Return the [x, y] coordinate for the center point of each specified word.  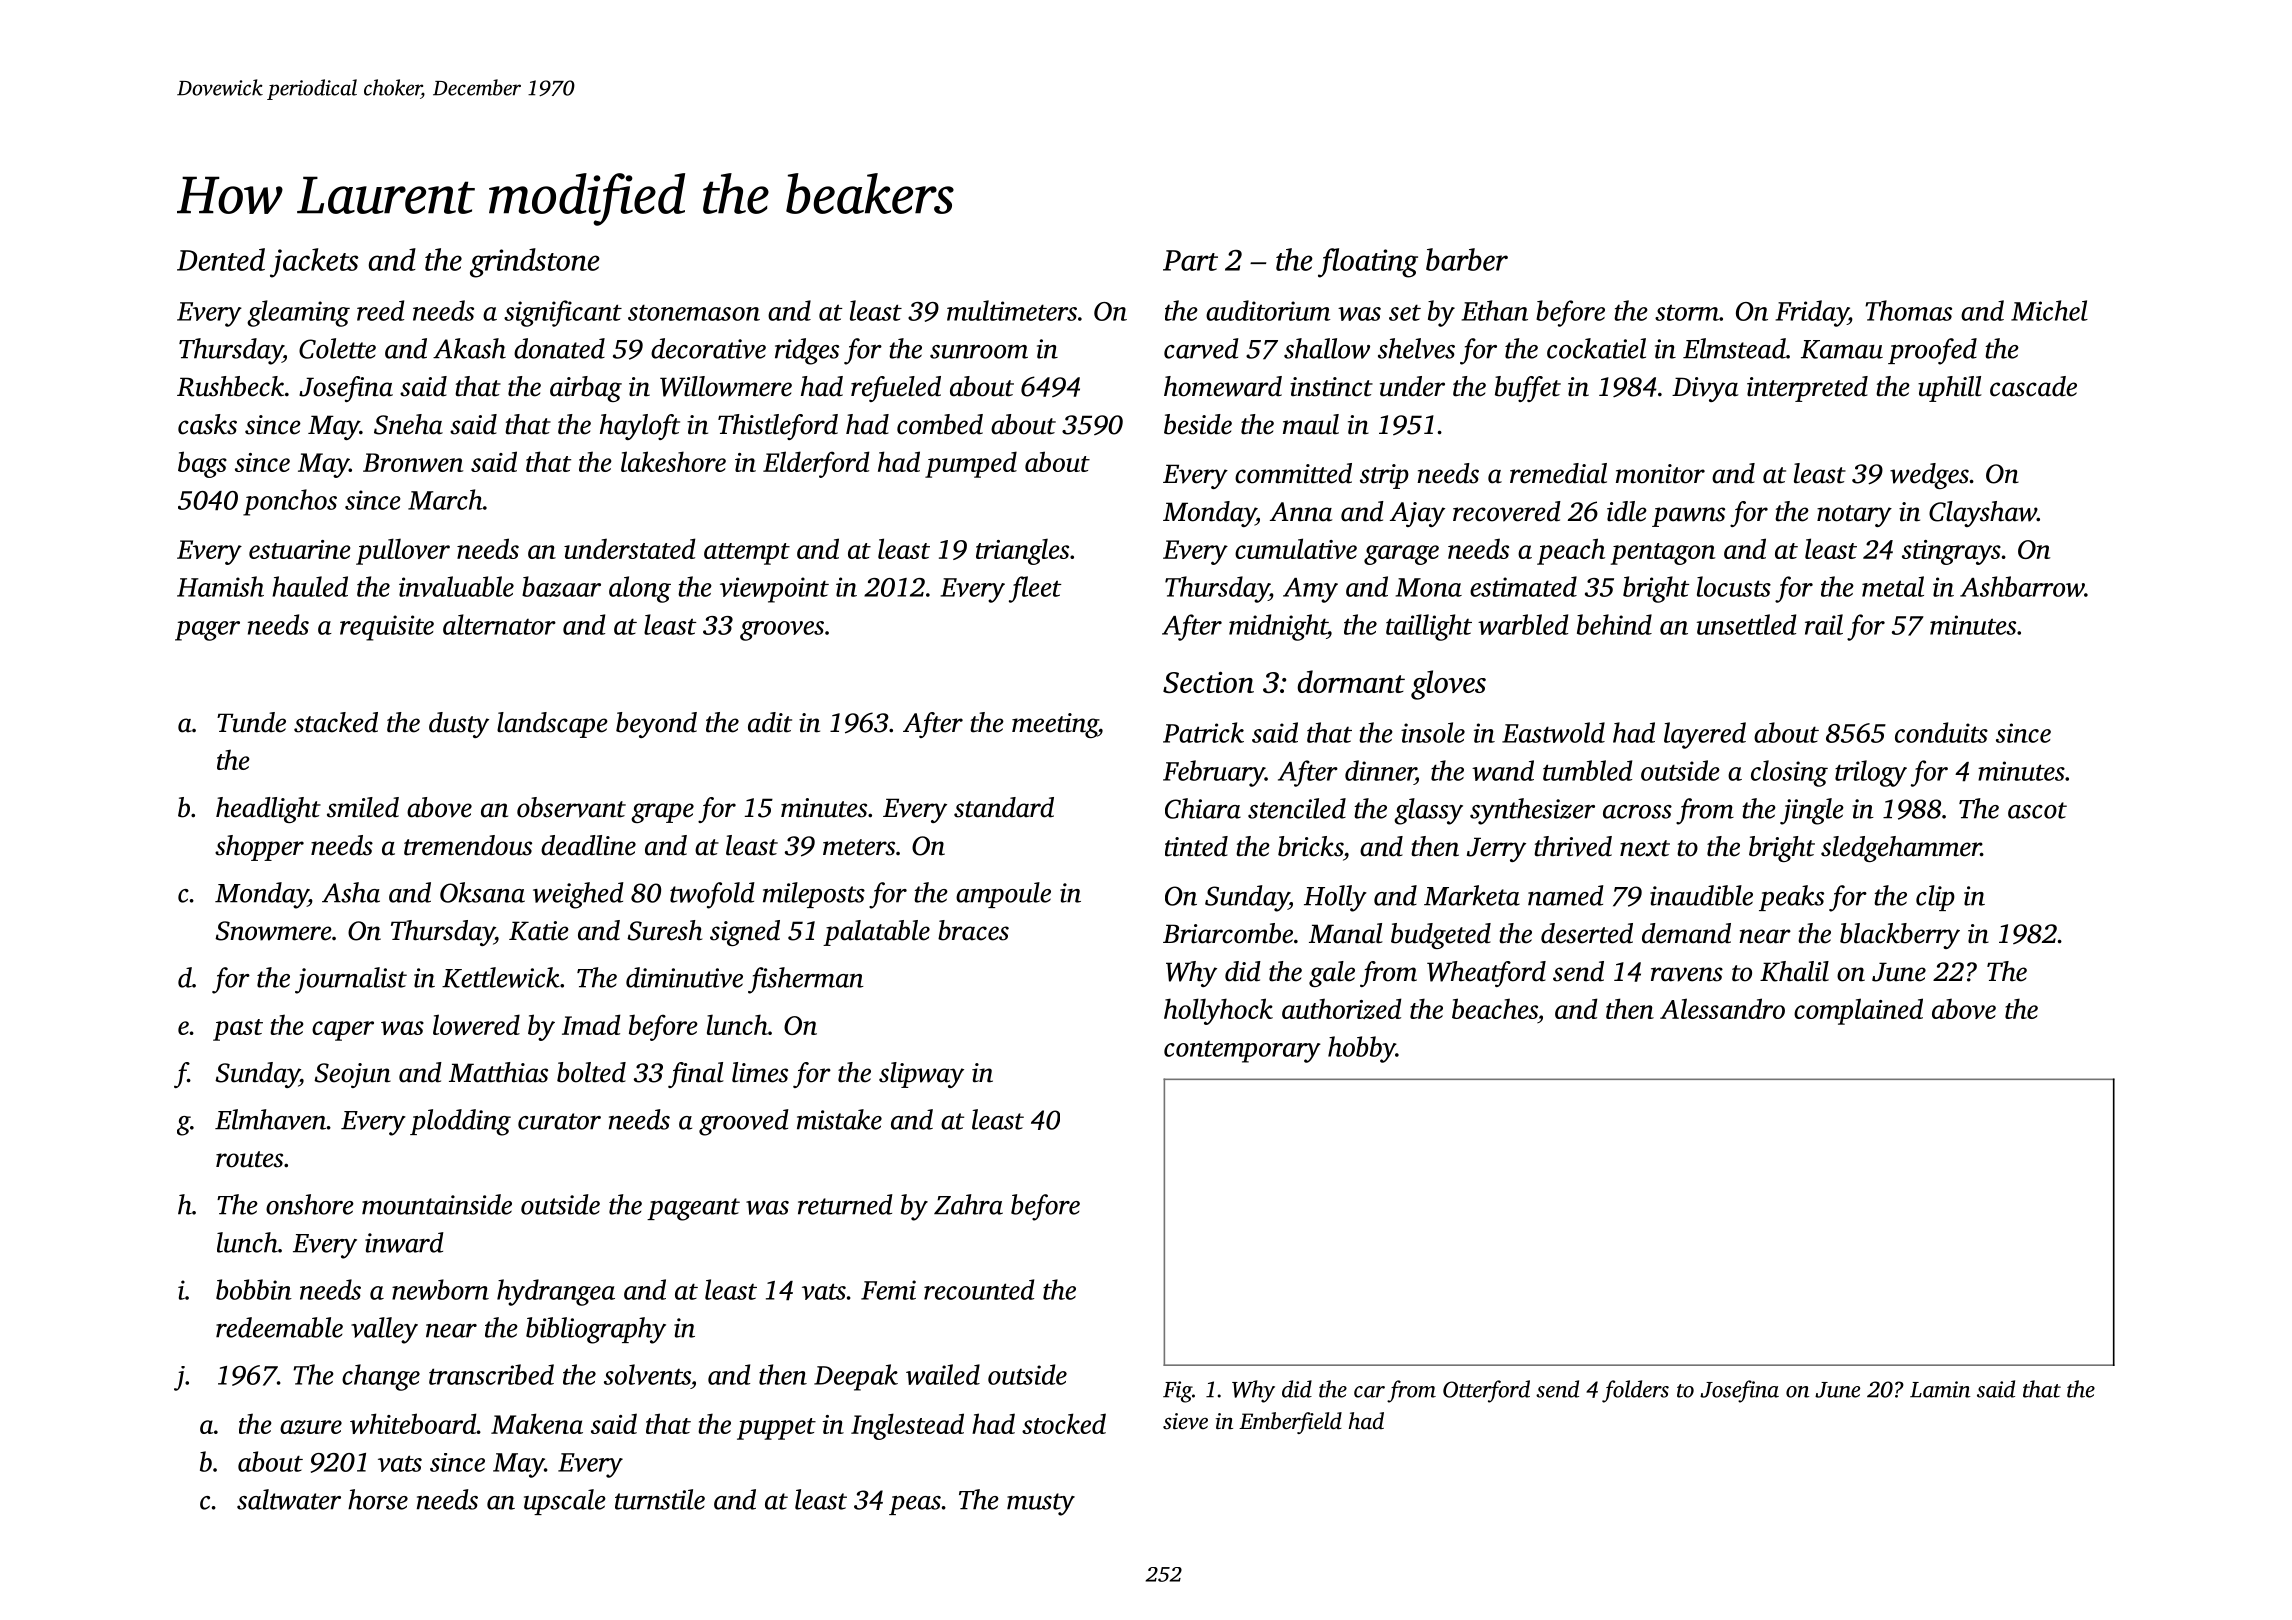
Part [1190, 260]
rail [1824, 624]
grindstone [535, 263]
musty [1041, 1504]
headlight [268, 810]
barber [1467, 259]
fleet [1035, 589]
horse [378, 1499]
